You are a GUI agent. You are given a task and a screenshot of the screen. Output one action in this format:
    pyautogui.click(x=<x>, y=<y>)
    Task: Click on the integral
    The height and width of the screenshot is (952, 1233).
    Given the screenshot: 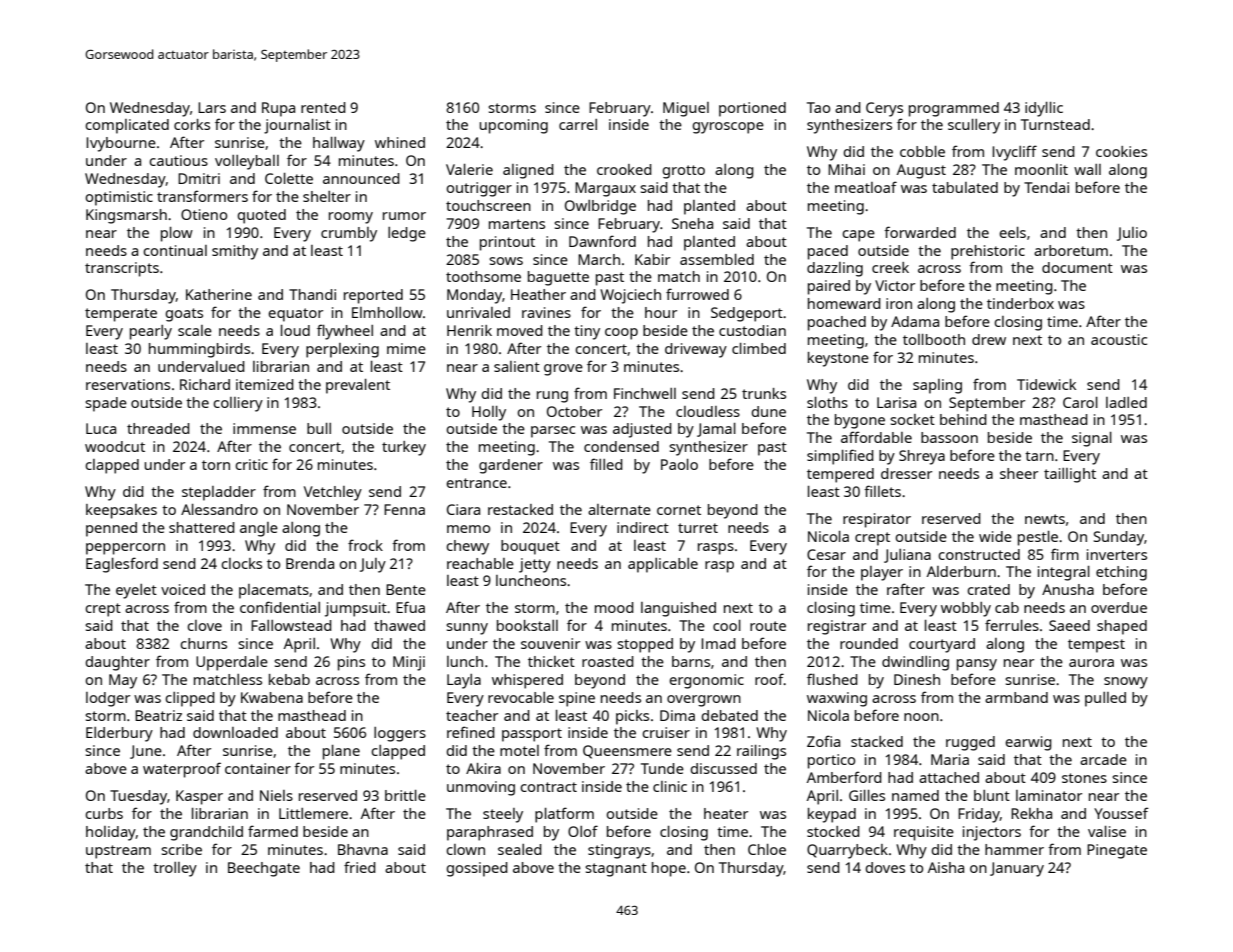 What is the action you would take?
    pyautogui.click(x=1064, y=573)
